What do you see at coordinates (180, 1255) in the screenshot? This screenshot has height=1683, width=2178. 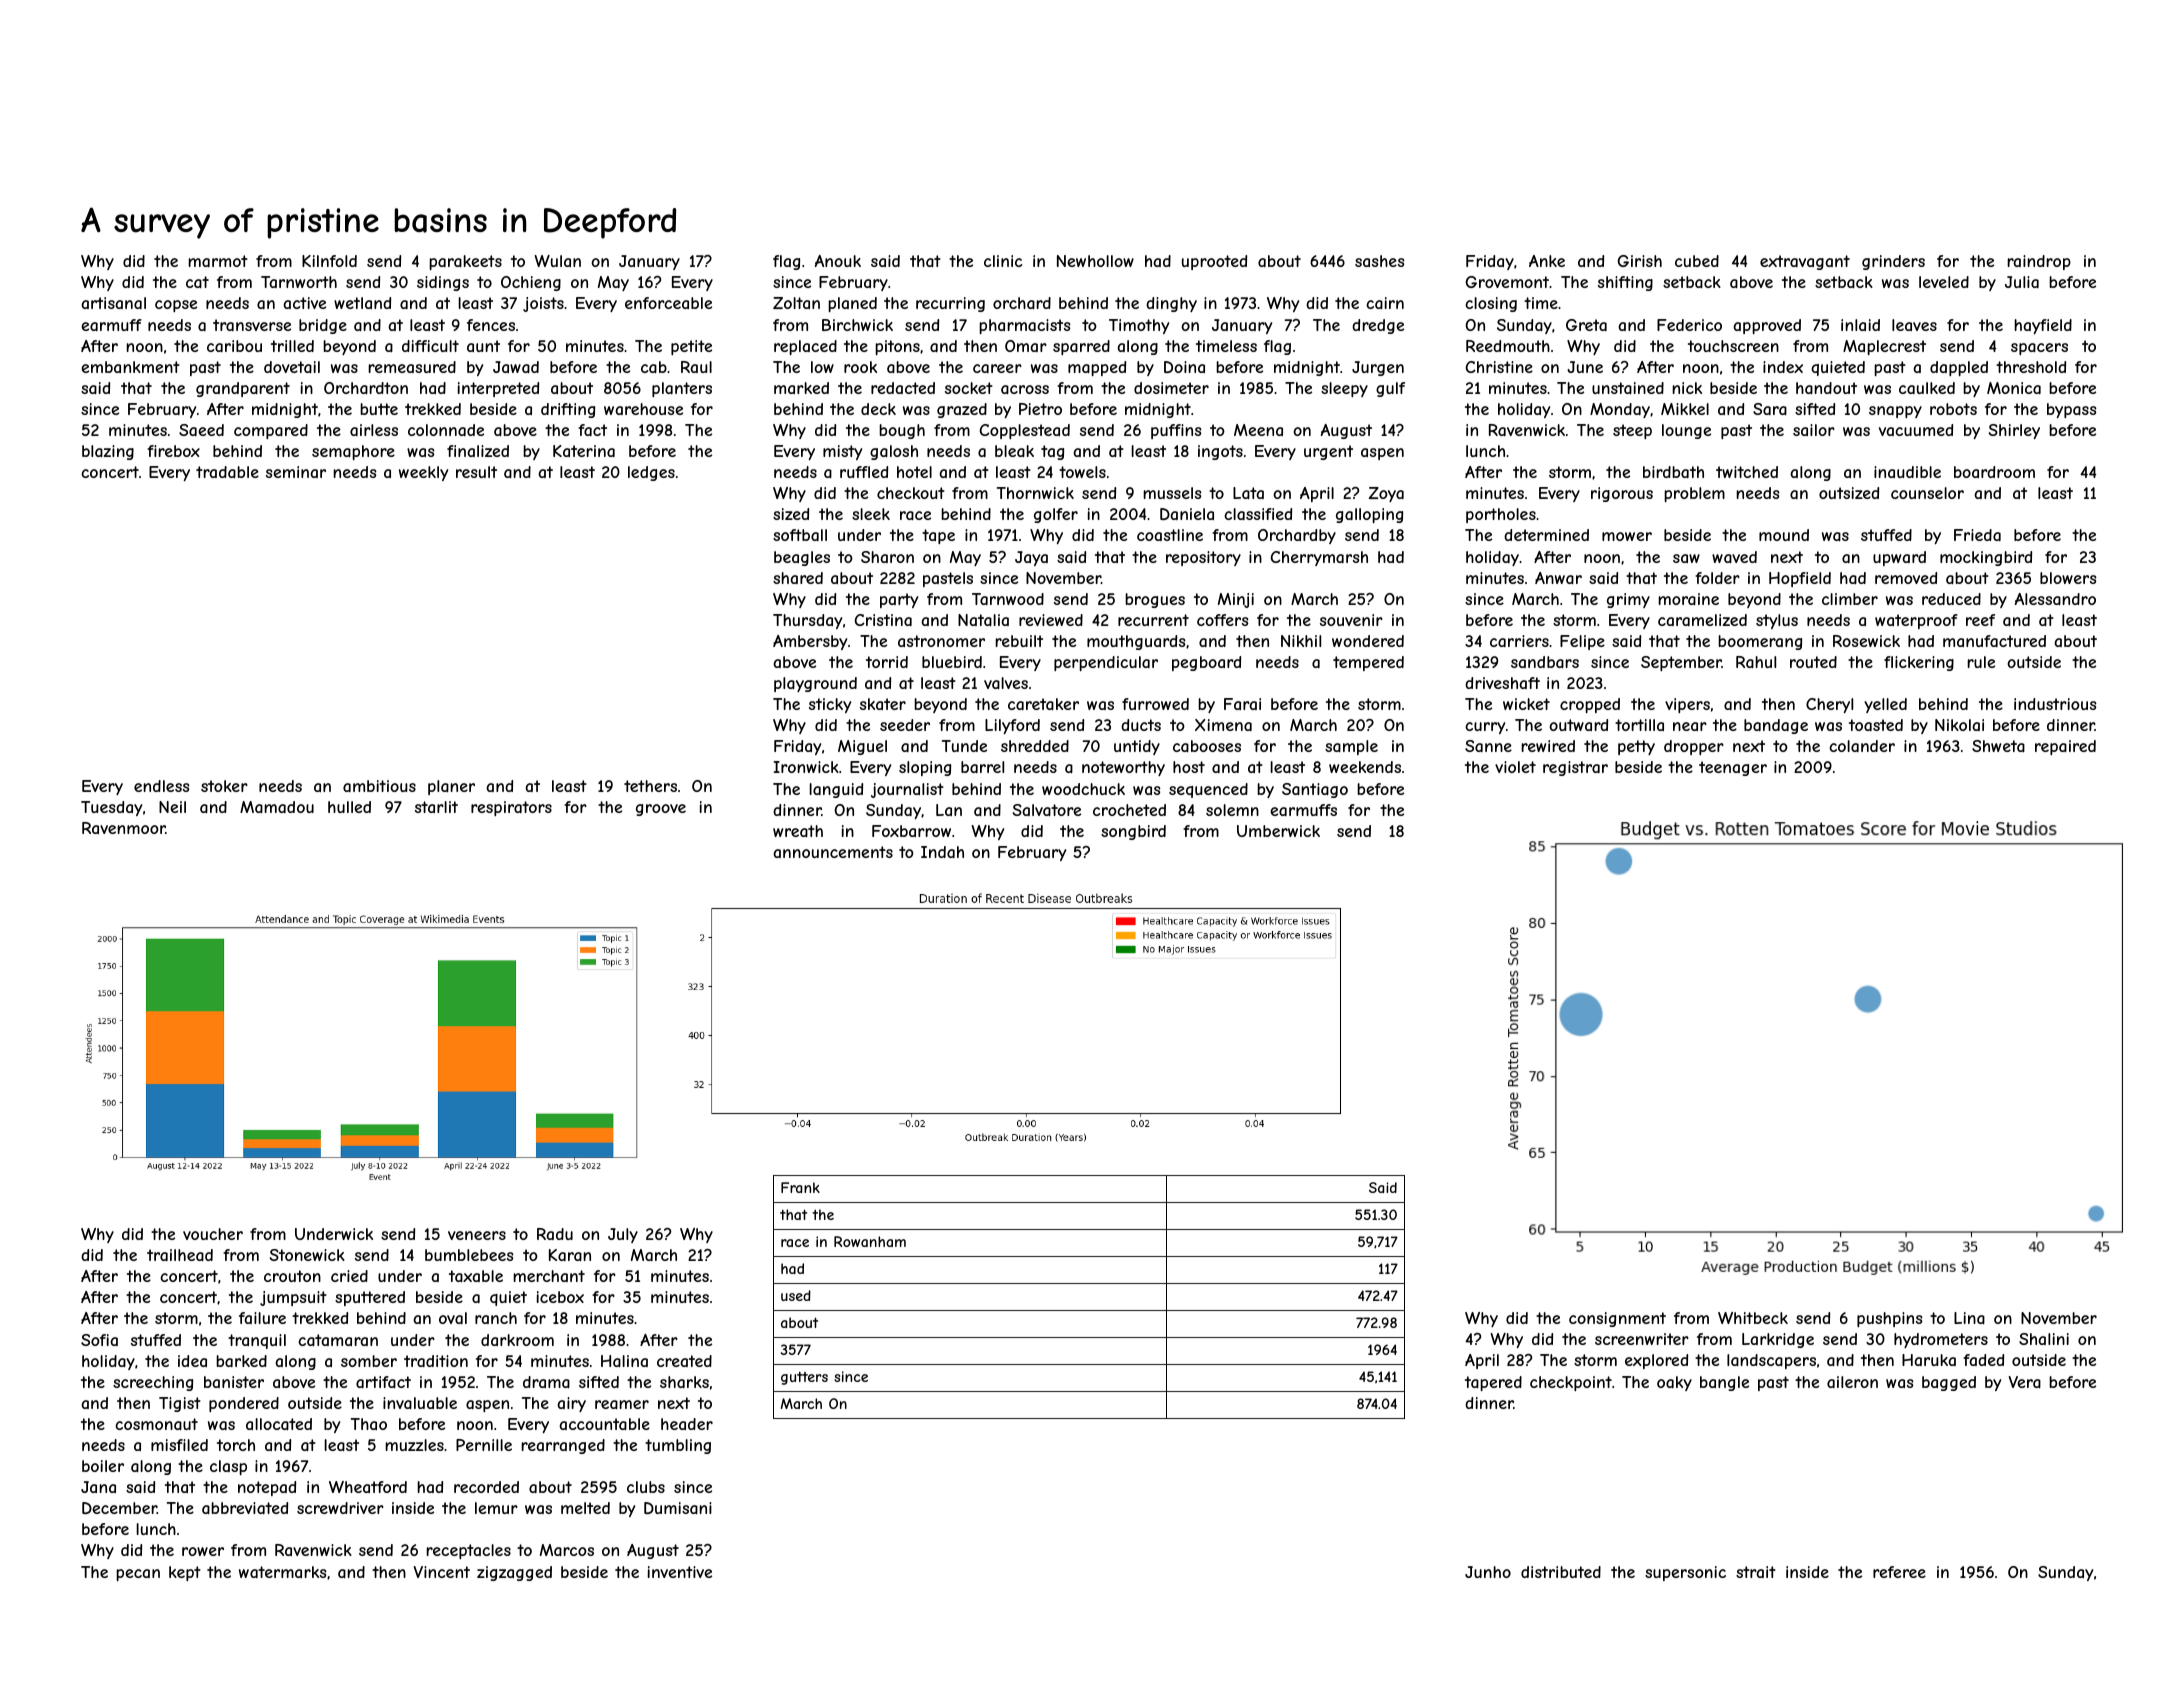 I see `trailhead` at bounding box center [180, 1255].
